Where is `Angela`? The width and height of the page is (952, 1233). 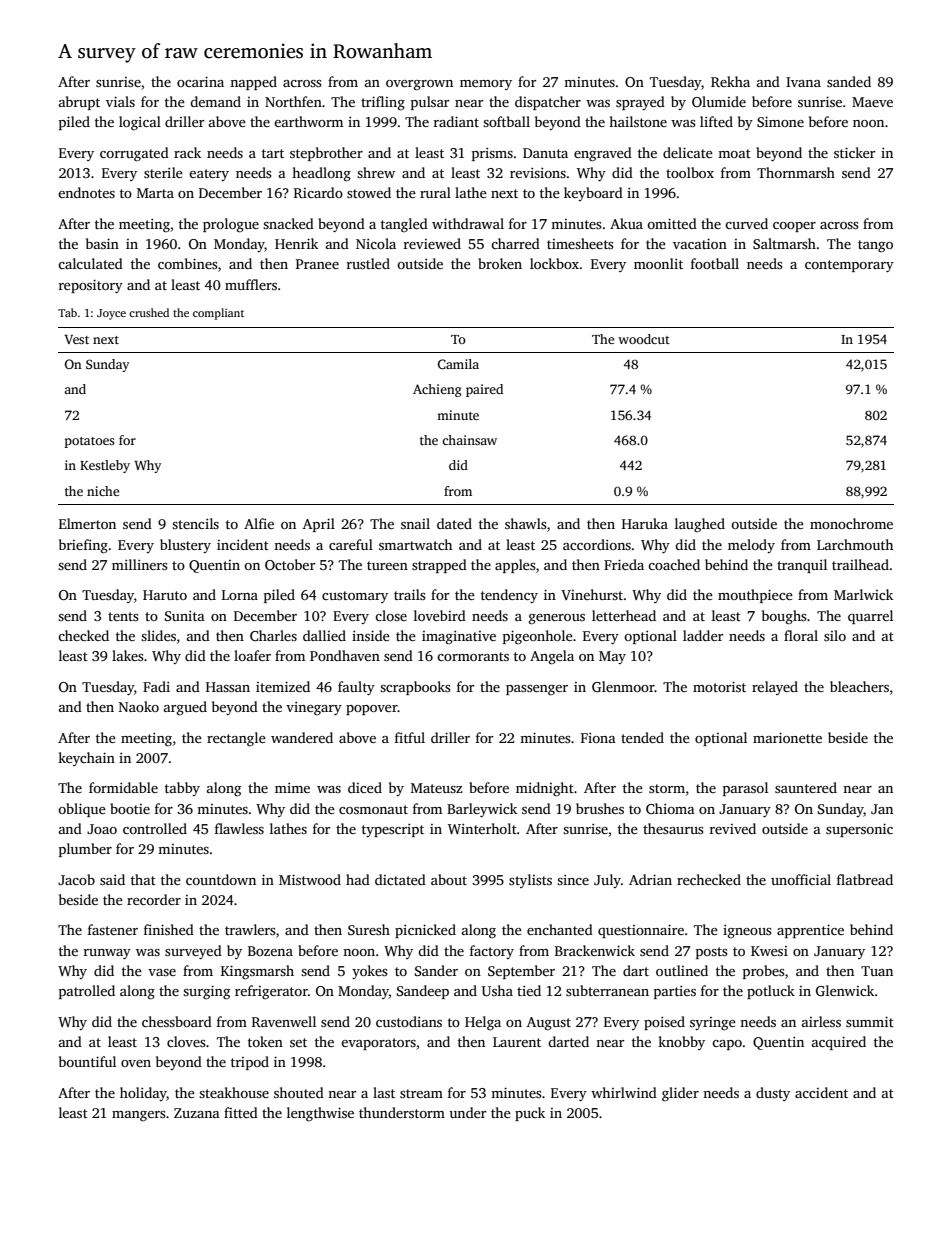 Angela is located at coordinates (552, 657).
